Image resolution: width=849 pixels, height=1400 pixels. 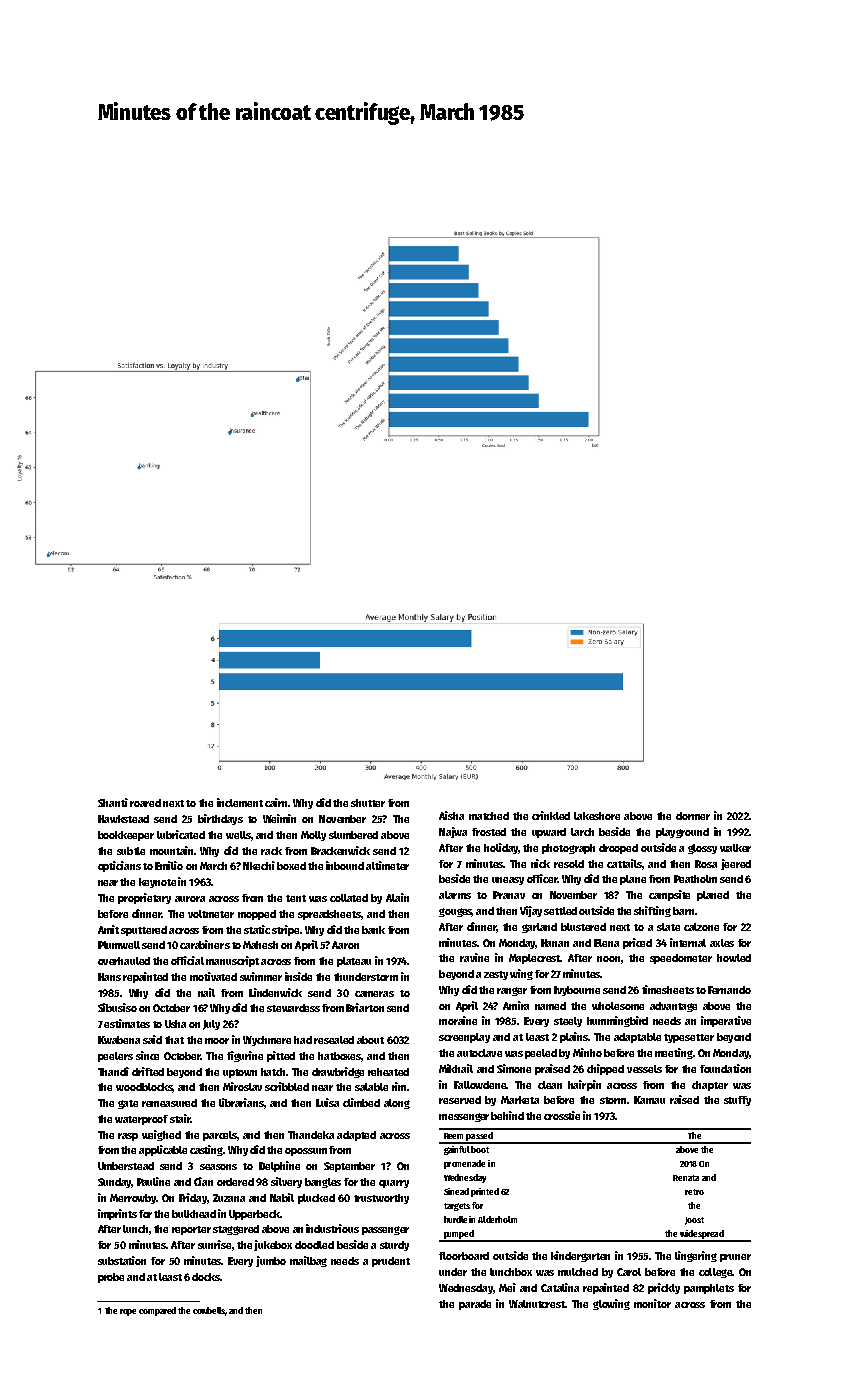 I want to click on cattails, so click(x=624, y=863).
